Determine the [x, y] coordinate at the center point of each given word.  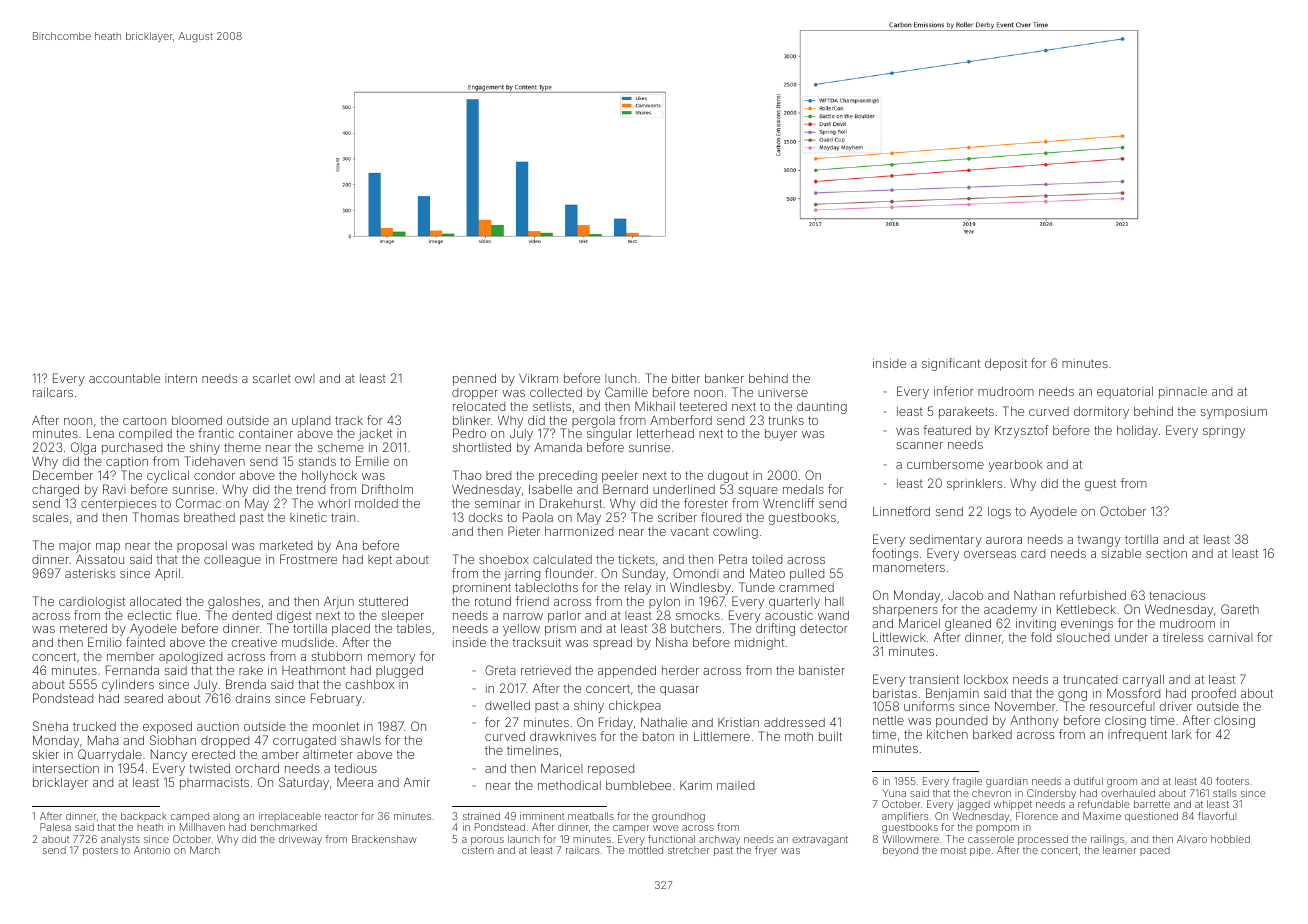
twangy [1099, 541]
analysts [120, 840]
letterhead [665, 433]
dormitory [1101, 412]
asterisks [90, 573]
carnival [1230, 637]
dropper [475, 394]
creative [254, 642]
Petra [733, 559]
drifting [775, 630]
